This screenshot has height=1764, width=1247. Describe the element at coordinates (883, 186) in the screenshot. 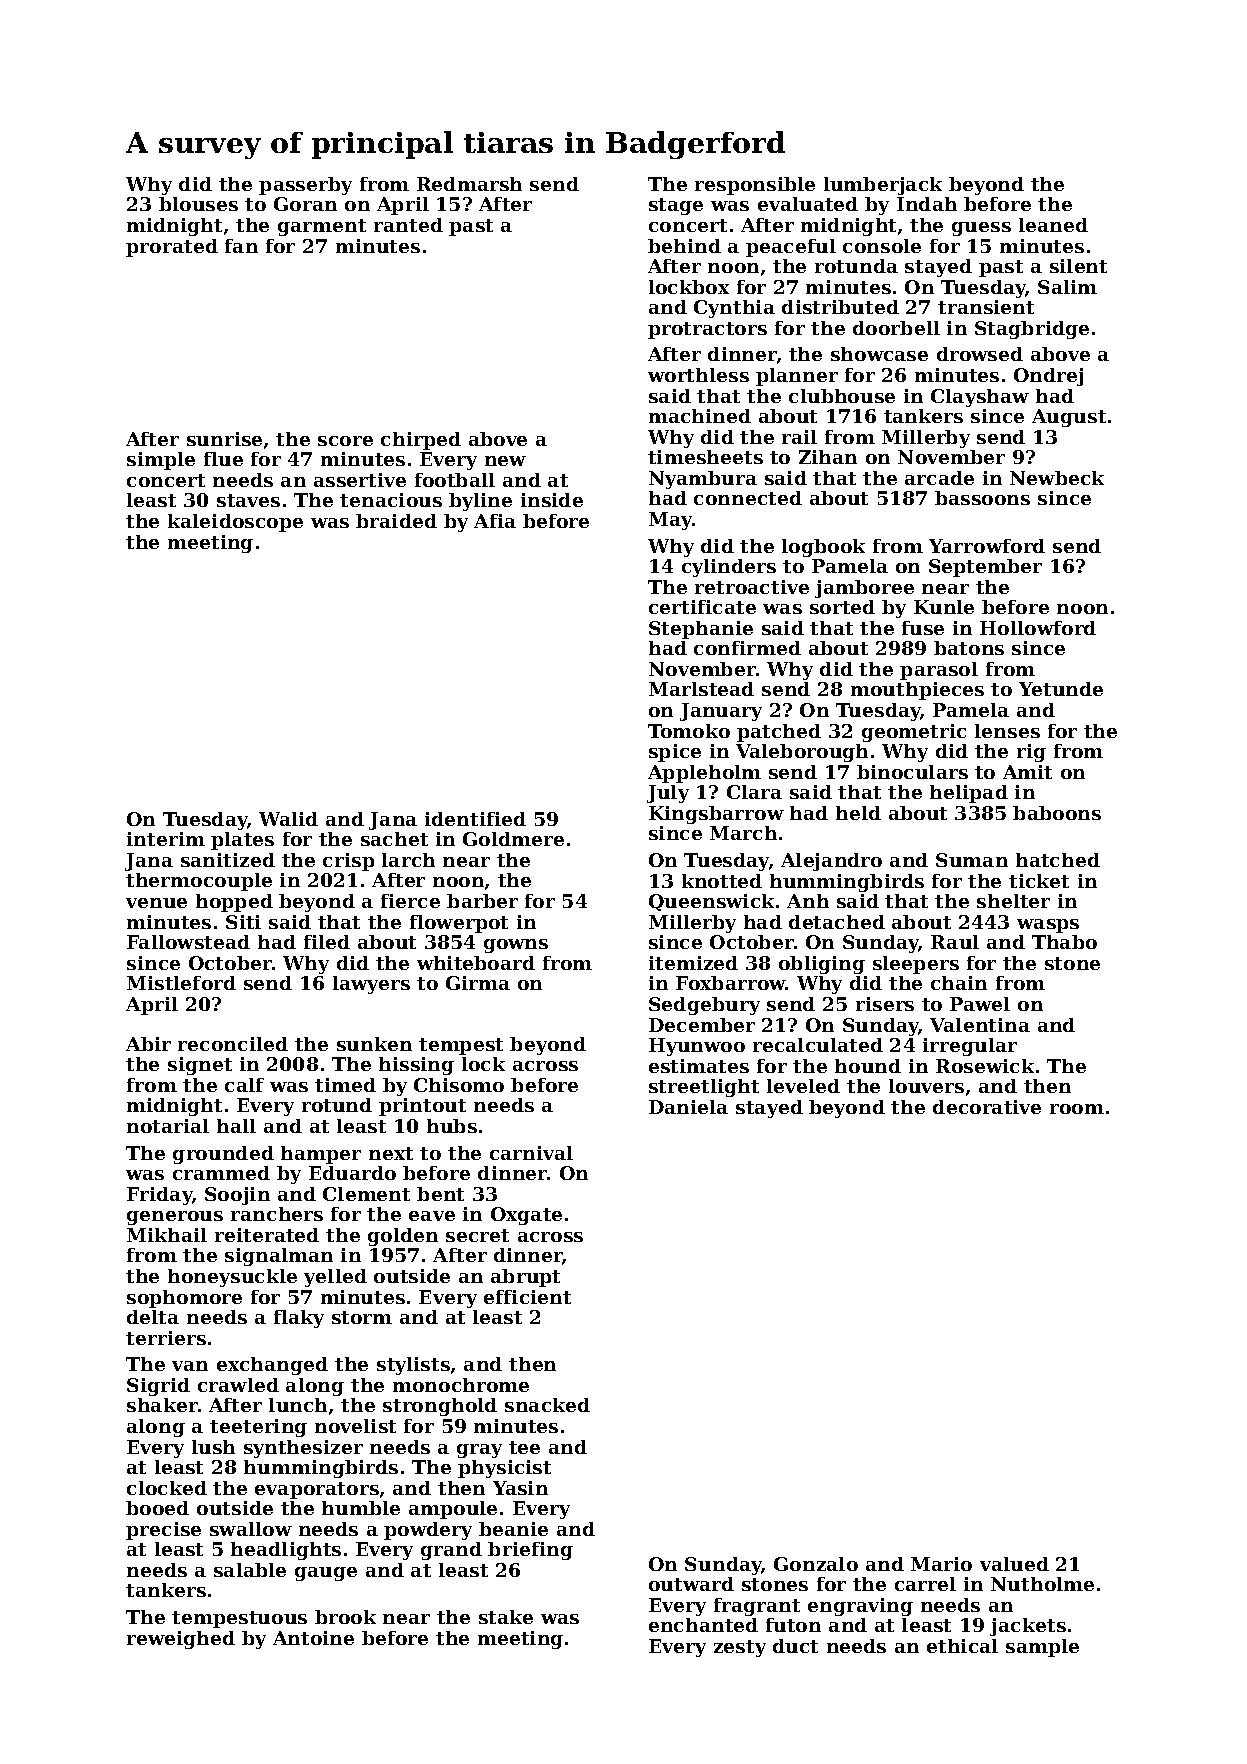

I see `lumberjack` at that location.
